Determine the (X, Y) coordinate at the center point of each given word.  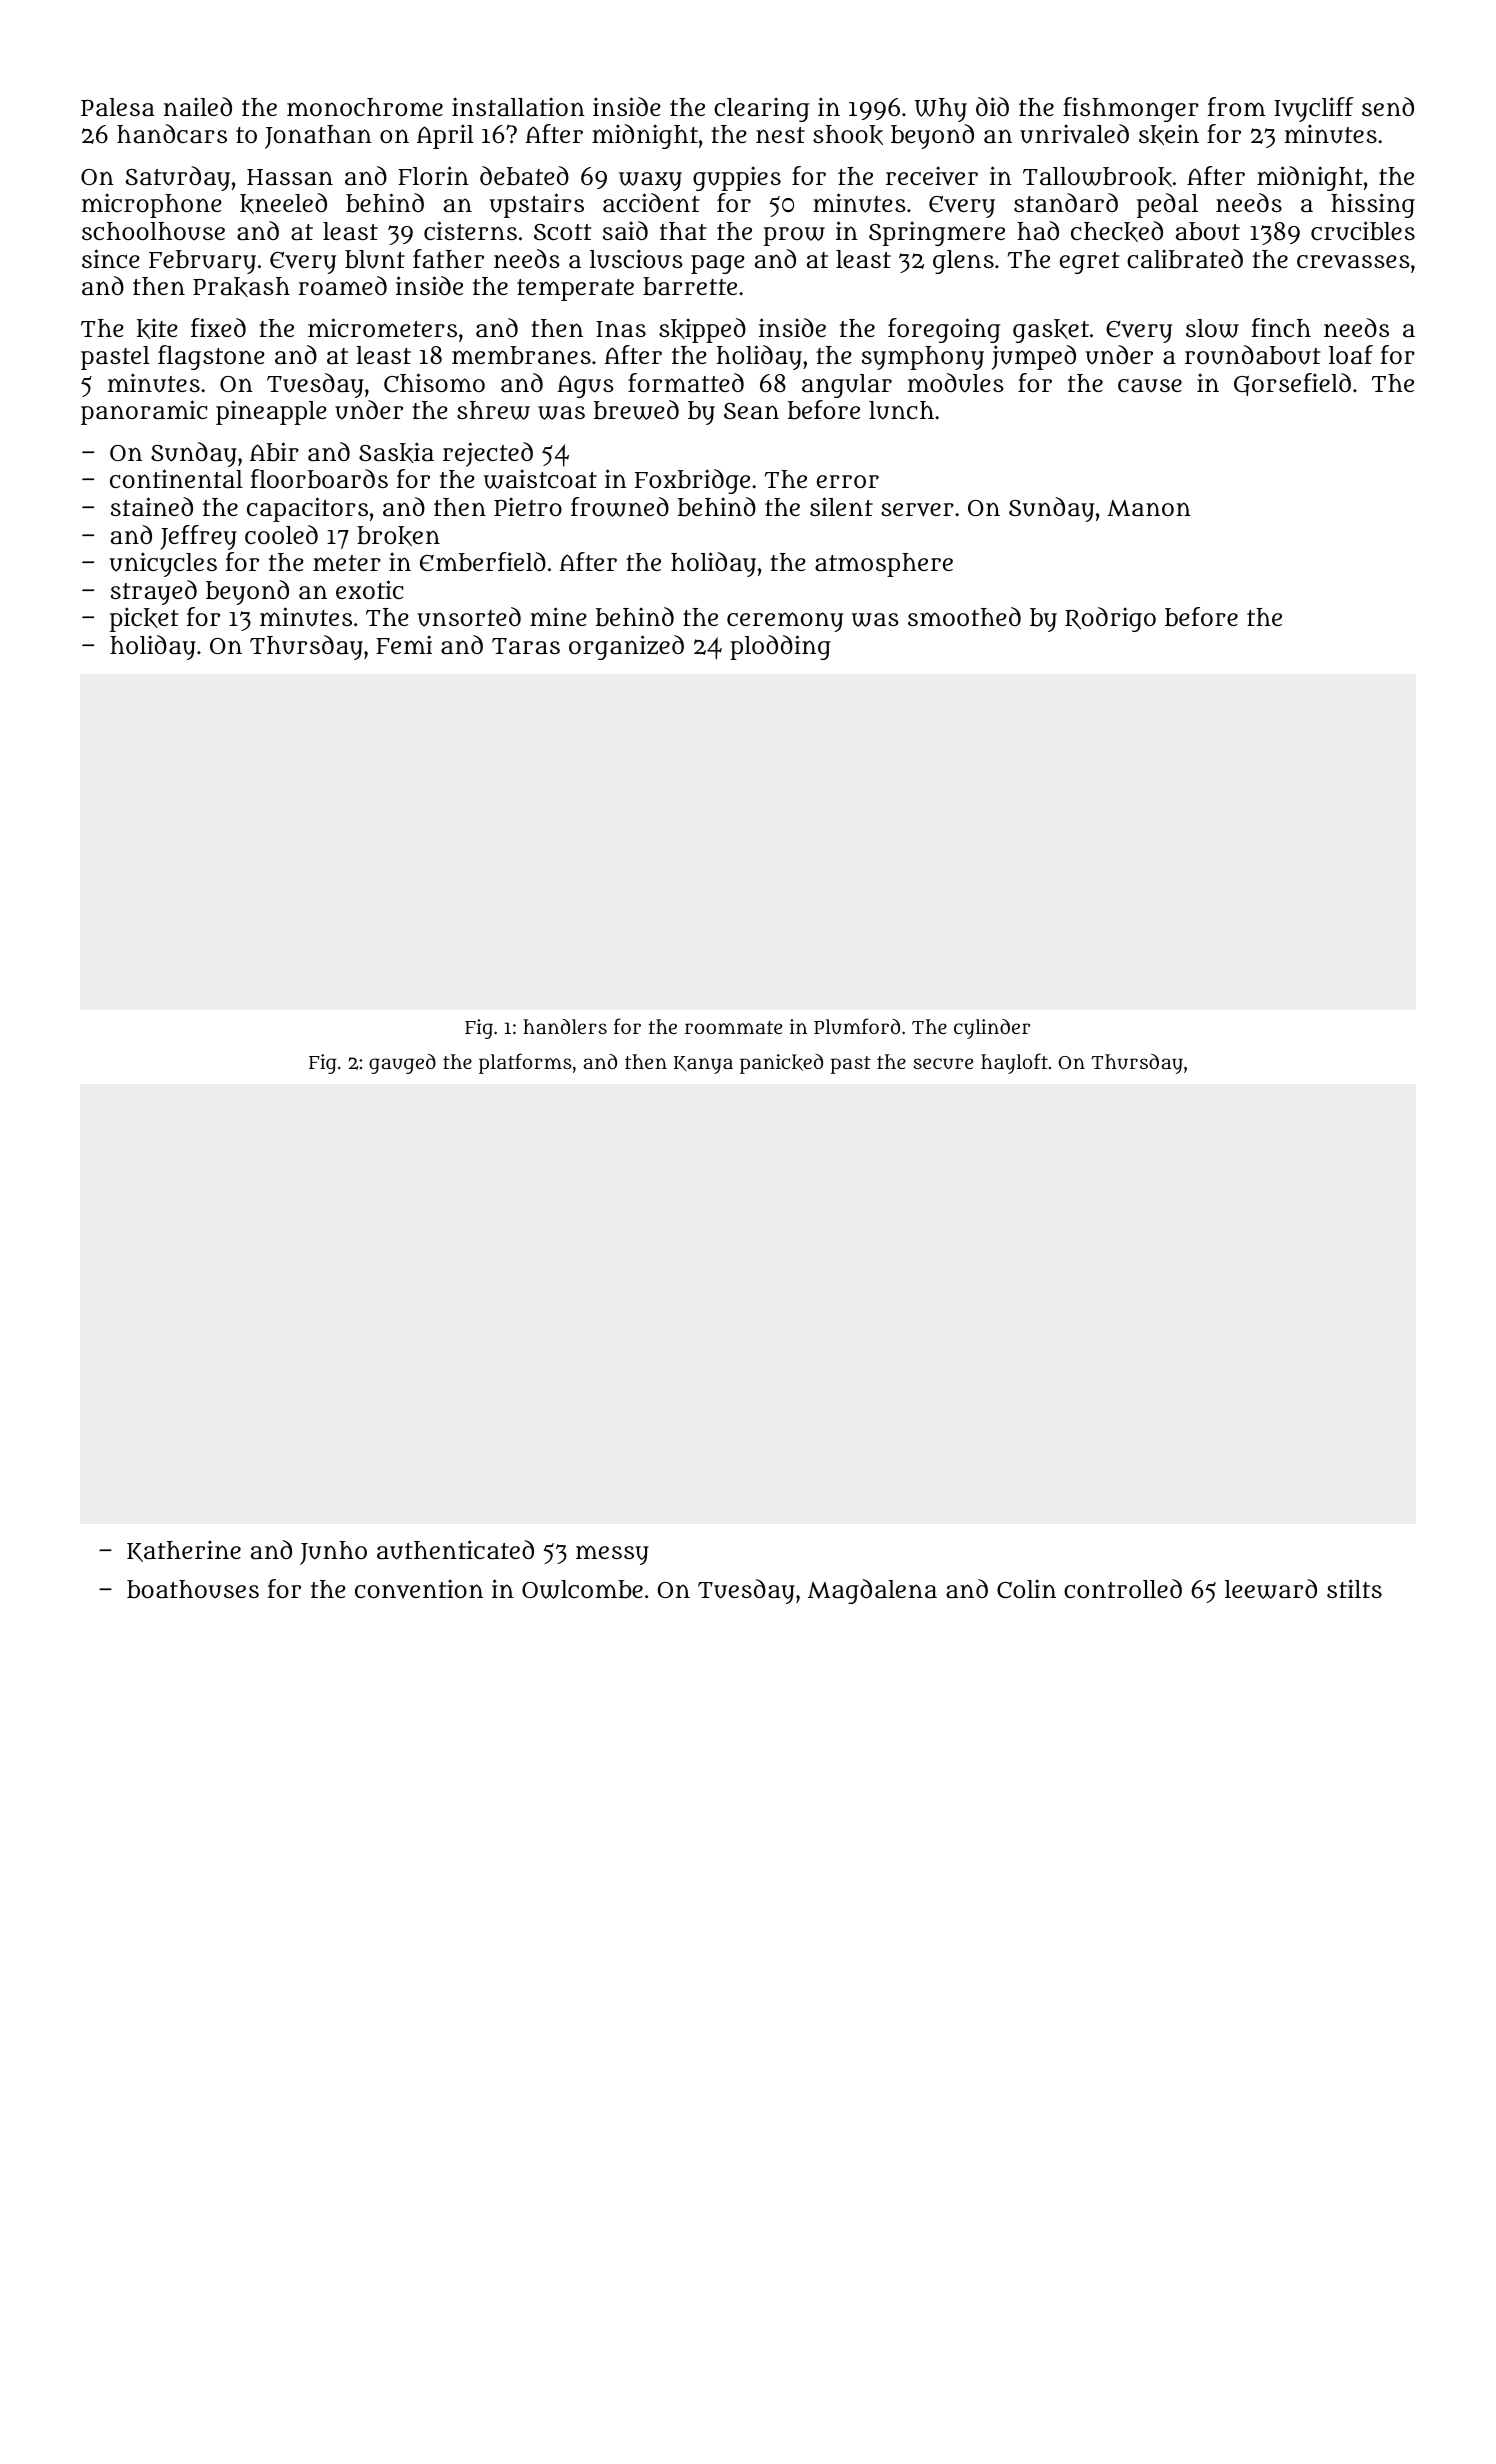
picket (144, 619)
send (1388, 106)
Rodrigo (1110, 619)
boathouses (193, 1589)
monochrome (365, 107)
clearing (762, 109)
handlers (565, 1026)
